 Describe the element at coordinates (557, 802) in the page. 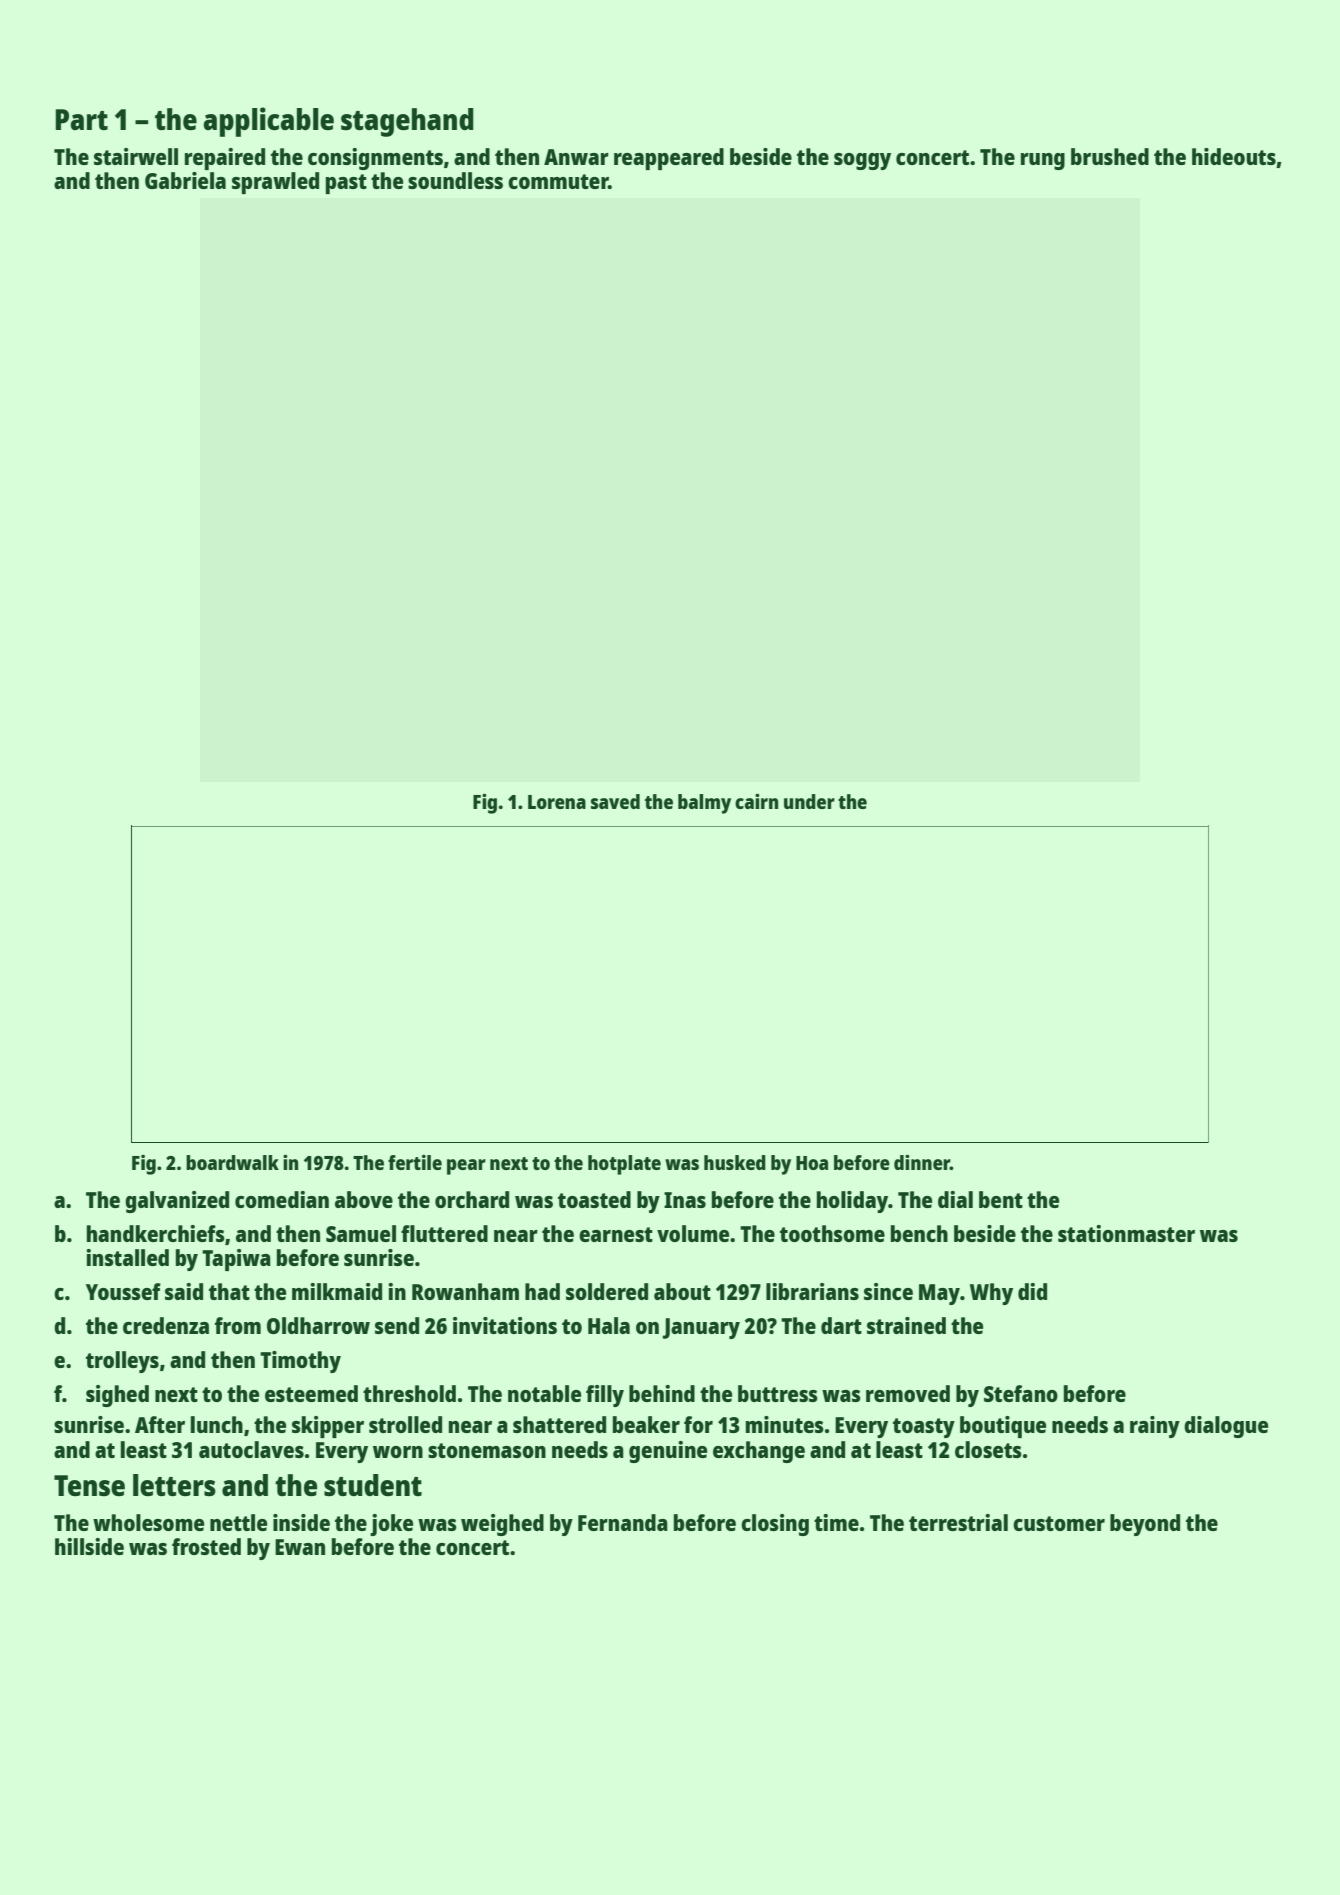

I see `Lorena` at that location.
